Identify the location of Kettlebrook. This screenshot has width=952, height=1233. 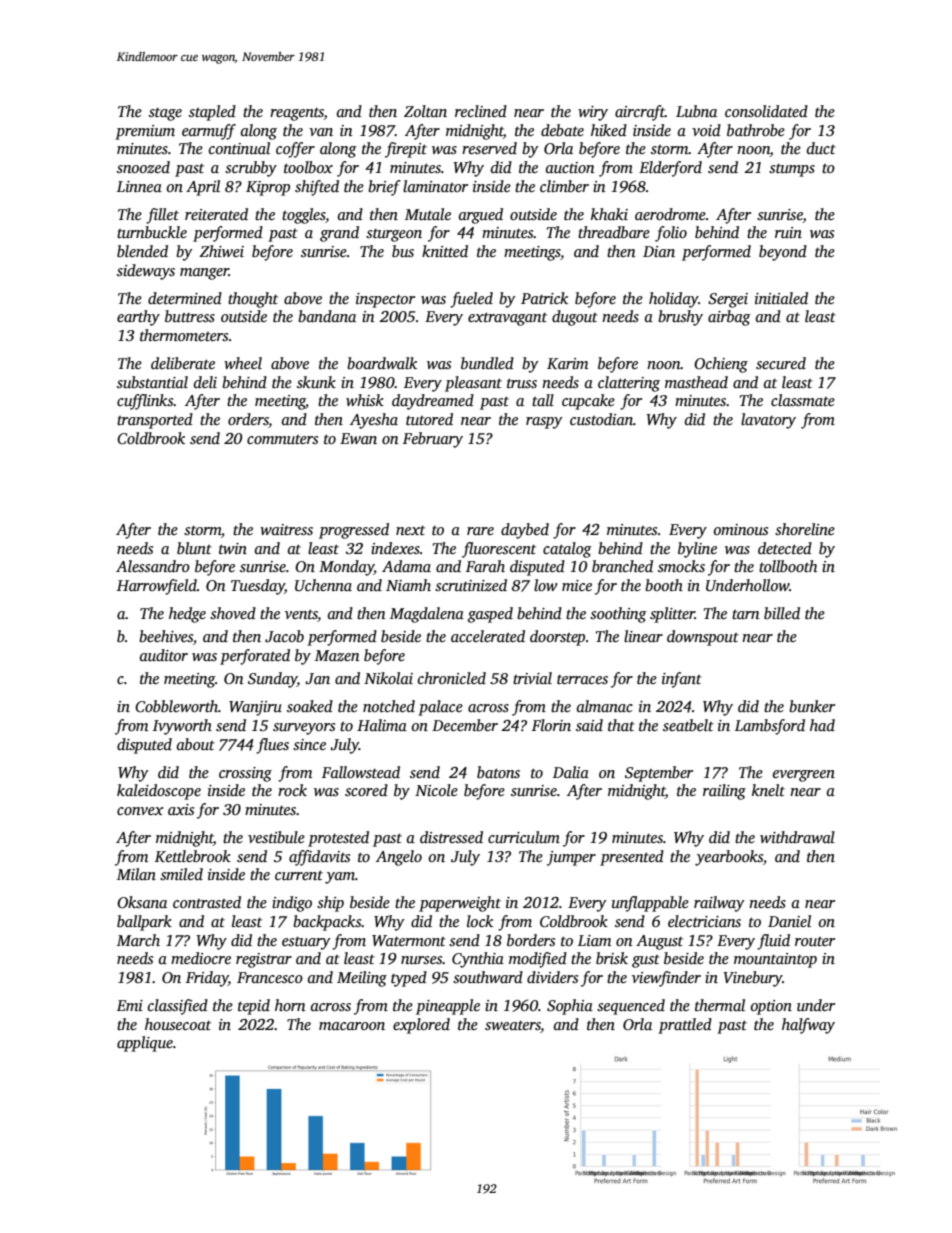
(193, 856).
